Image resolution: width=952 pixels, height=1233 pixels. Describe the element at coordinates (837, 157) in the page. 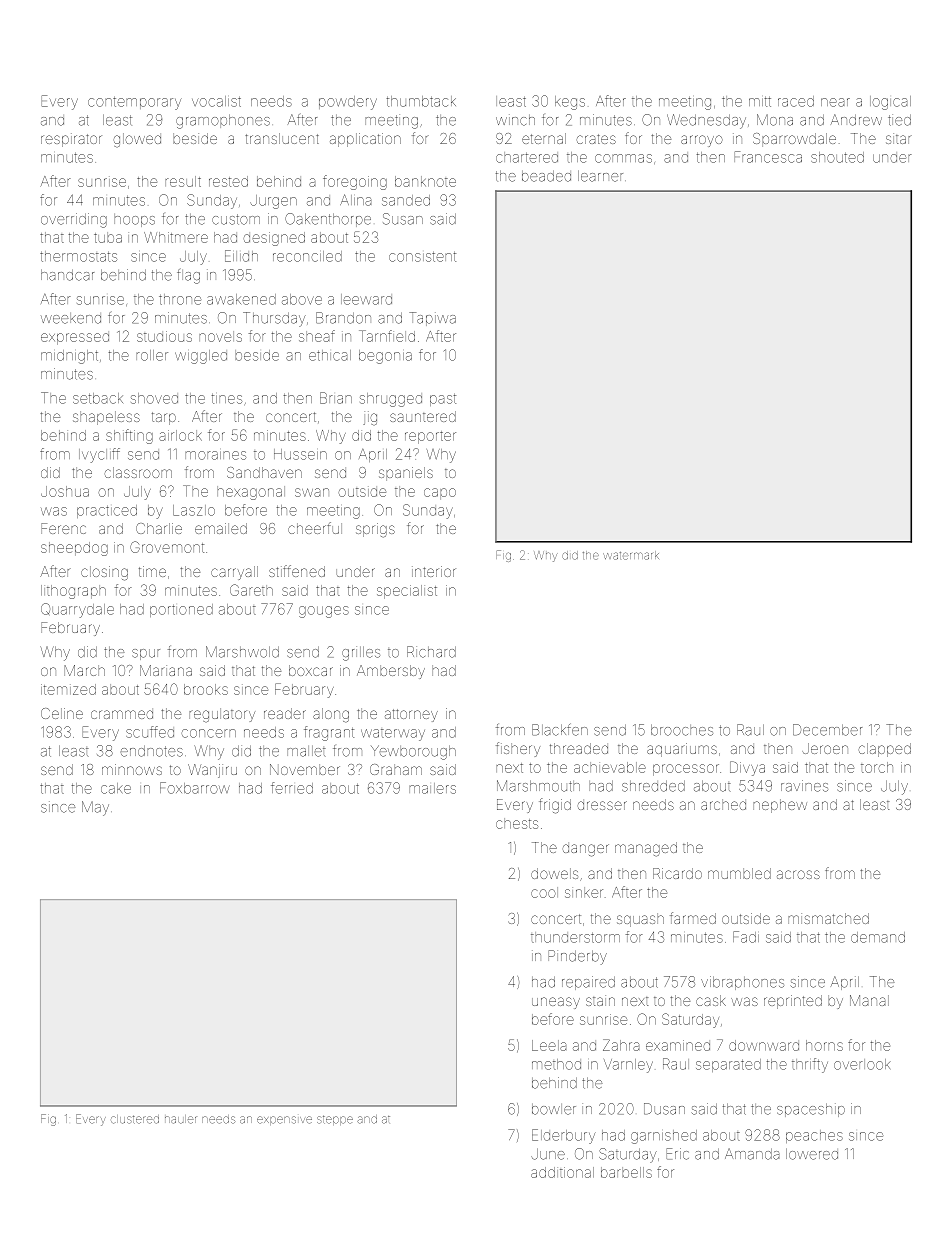

I see `shouted` at that location.
